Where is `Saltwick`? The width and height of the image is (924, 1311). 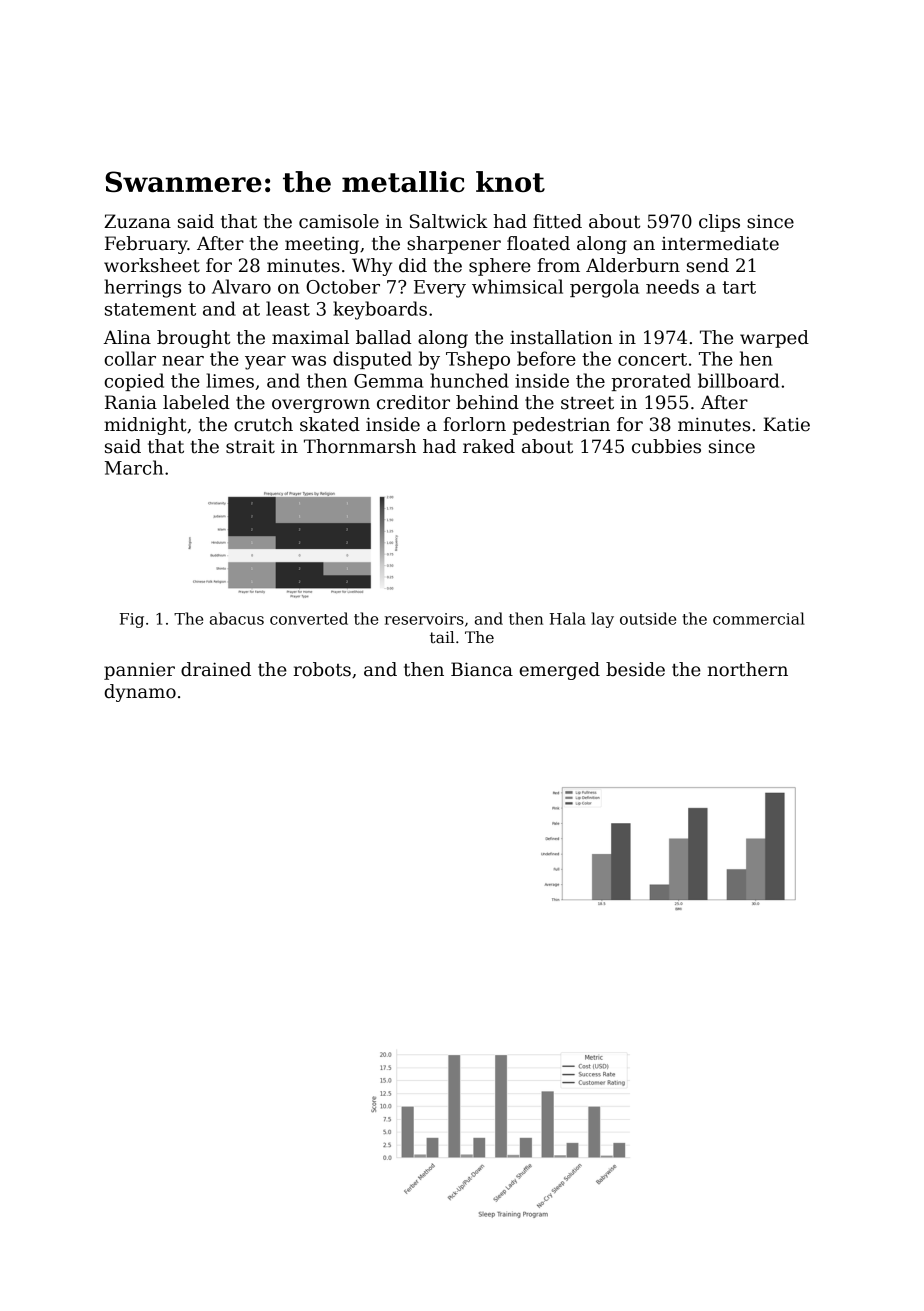
Saltwick is located at coordinates (449, 221).
